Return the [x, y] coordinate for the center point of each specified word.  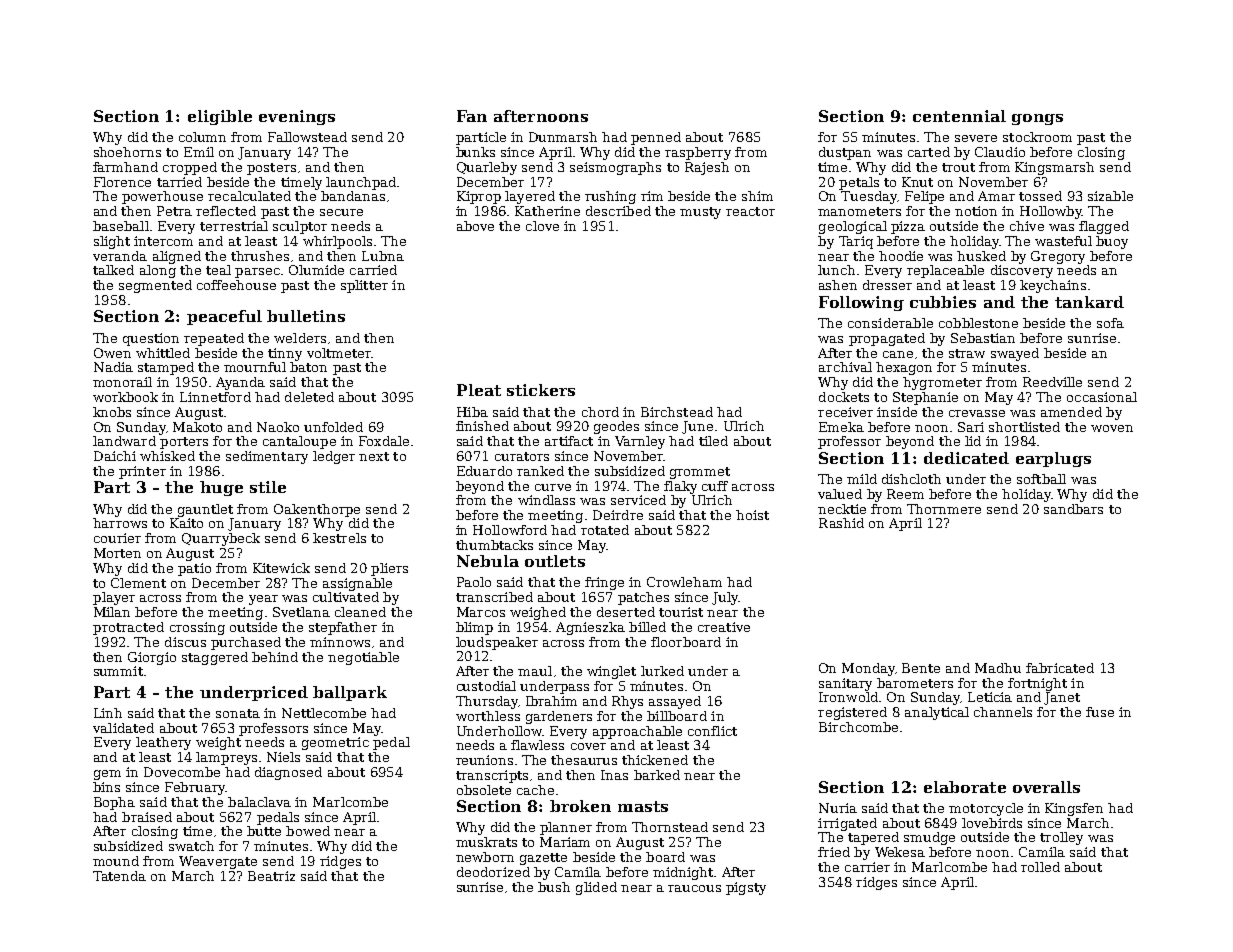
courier [117, 538]
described [618, 211]
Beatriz [271, 876]
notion [976, 211]
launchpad [361, 183]
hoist [752, 515]
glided [596, 888]
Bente [921, 668]
